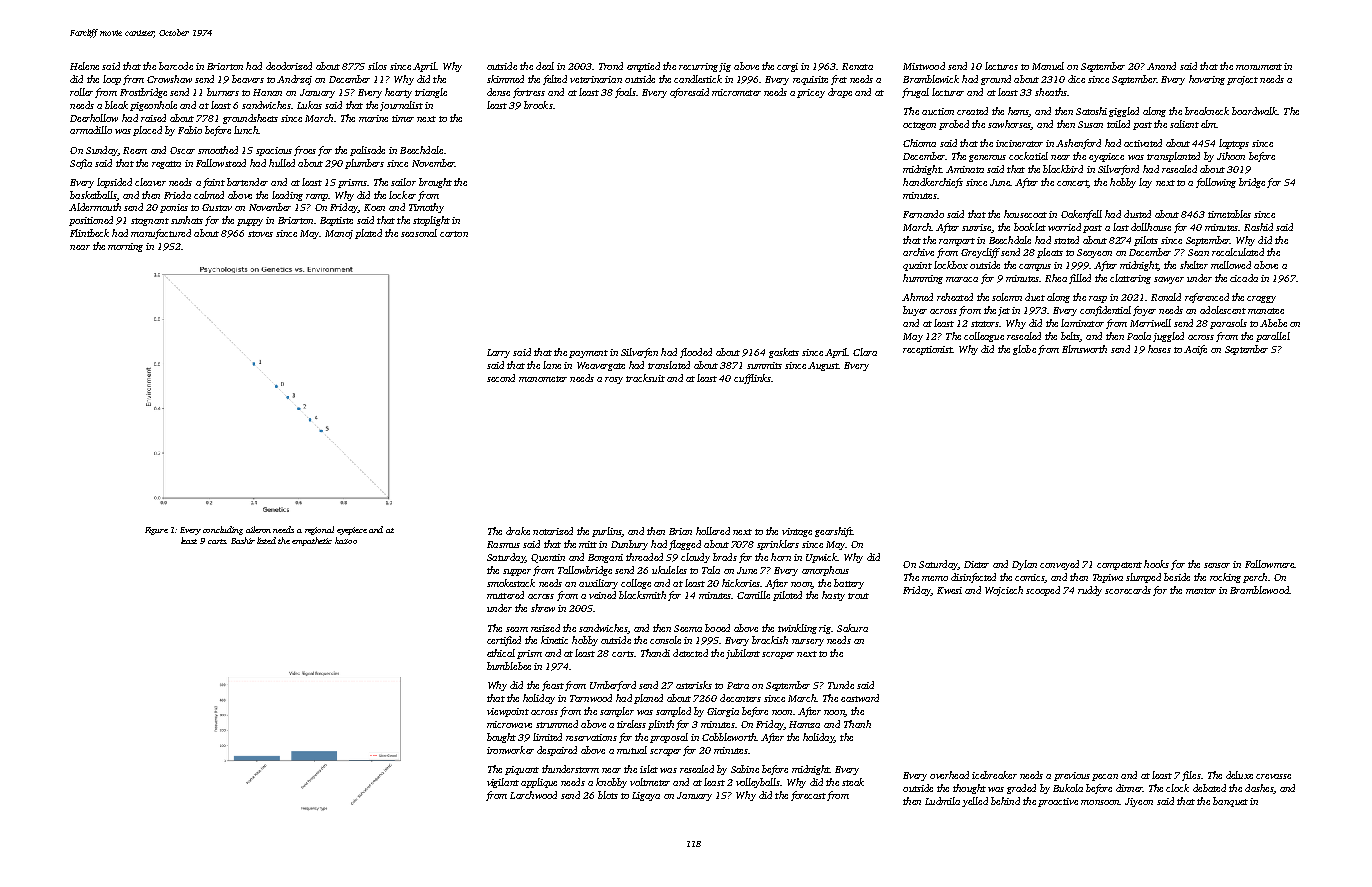  I want to click on banquet, so click(1230, 802).
